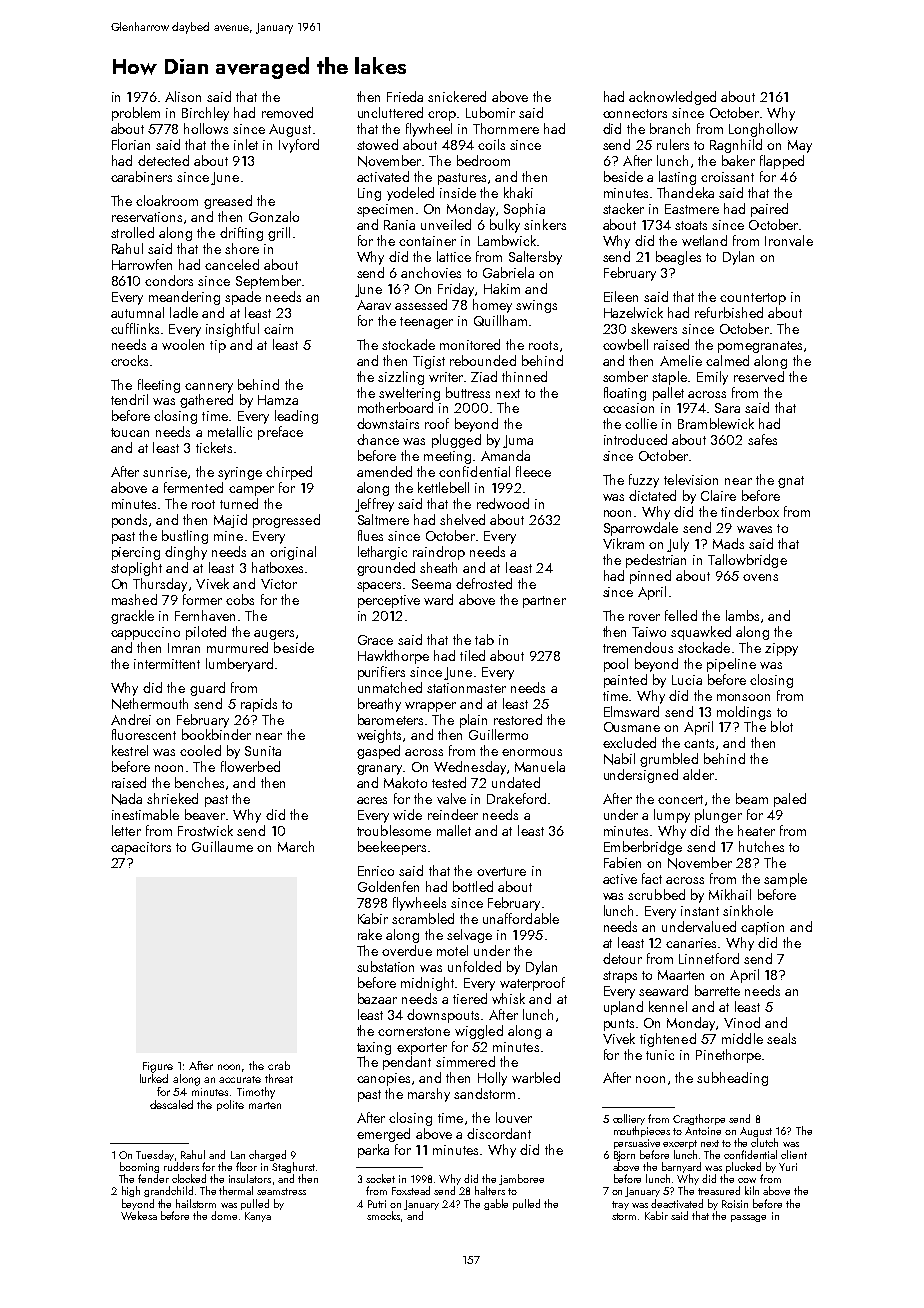  What do you see at coordinates (154, 1078) in the screenshot?
I see `lurked` at bounding box center [154, 1078].
